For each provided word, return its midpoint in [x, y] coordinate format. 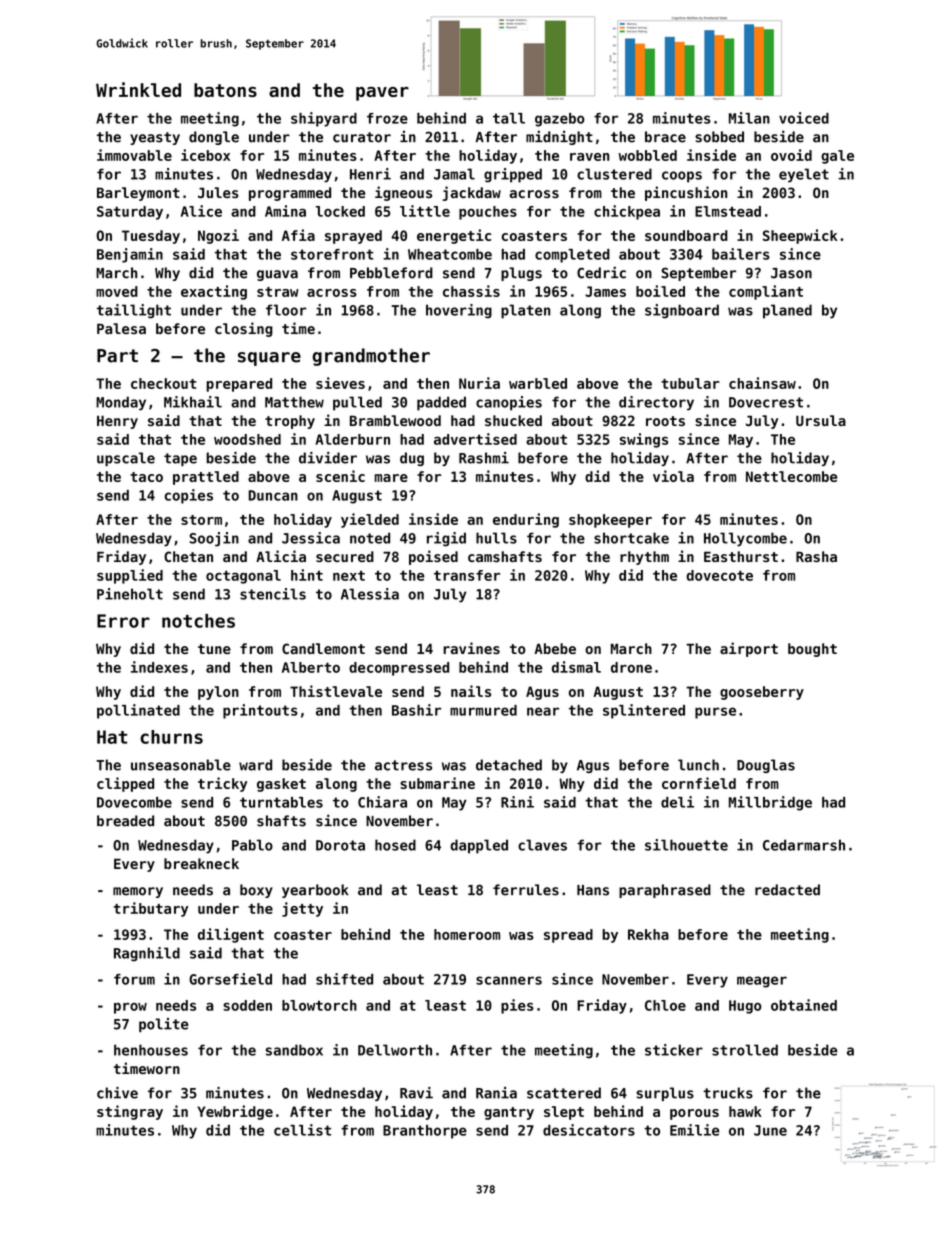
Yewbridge [235, 1112]
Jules [218, 192]
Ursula [821, 420]
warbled [538, 383]
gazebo [560, 120]
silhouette [686, 845]
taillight [134, 311]
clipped [125, 784]
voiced [804, 118]
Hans [593, 890]
